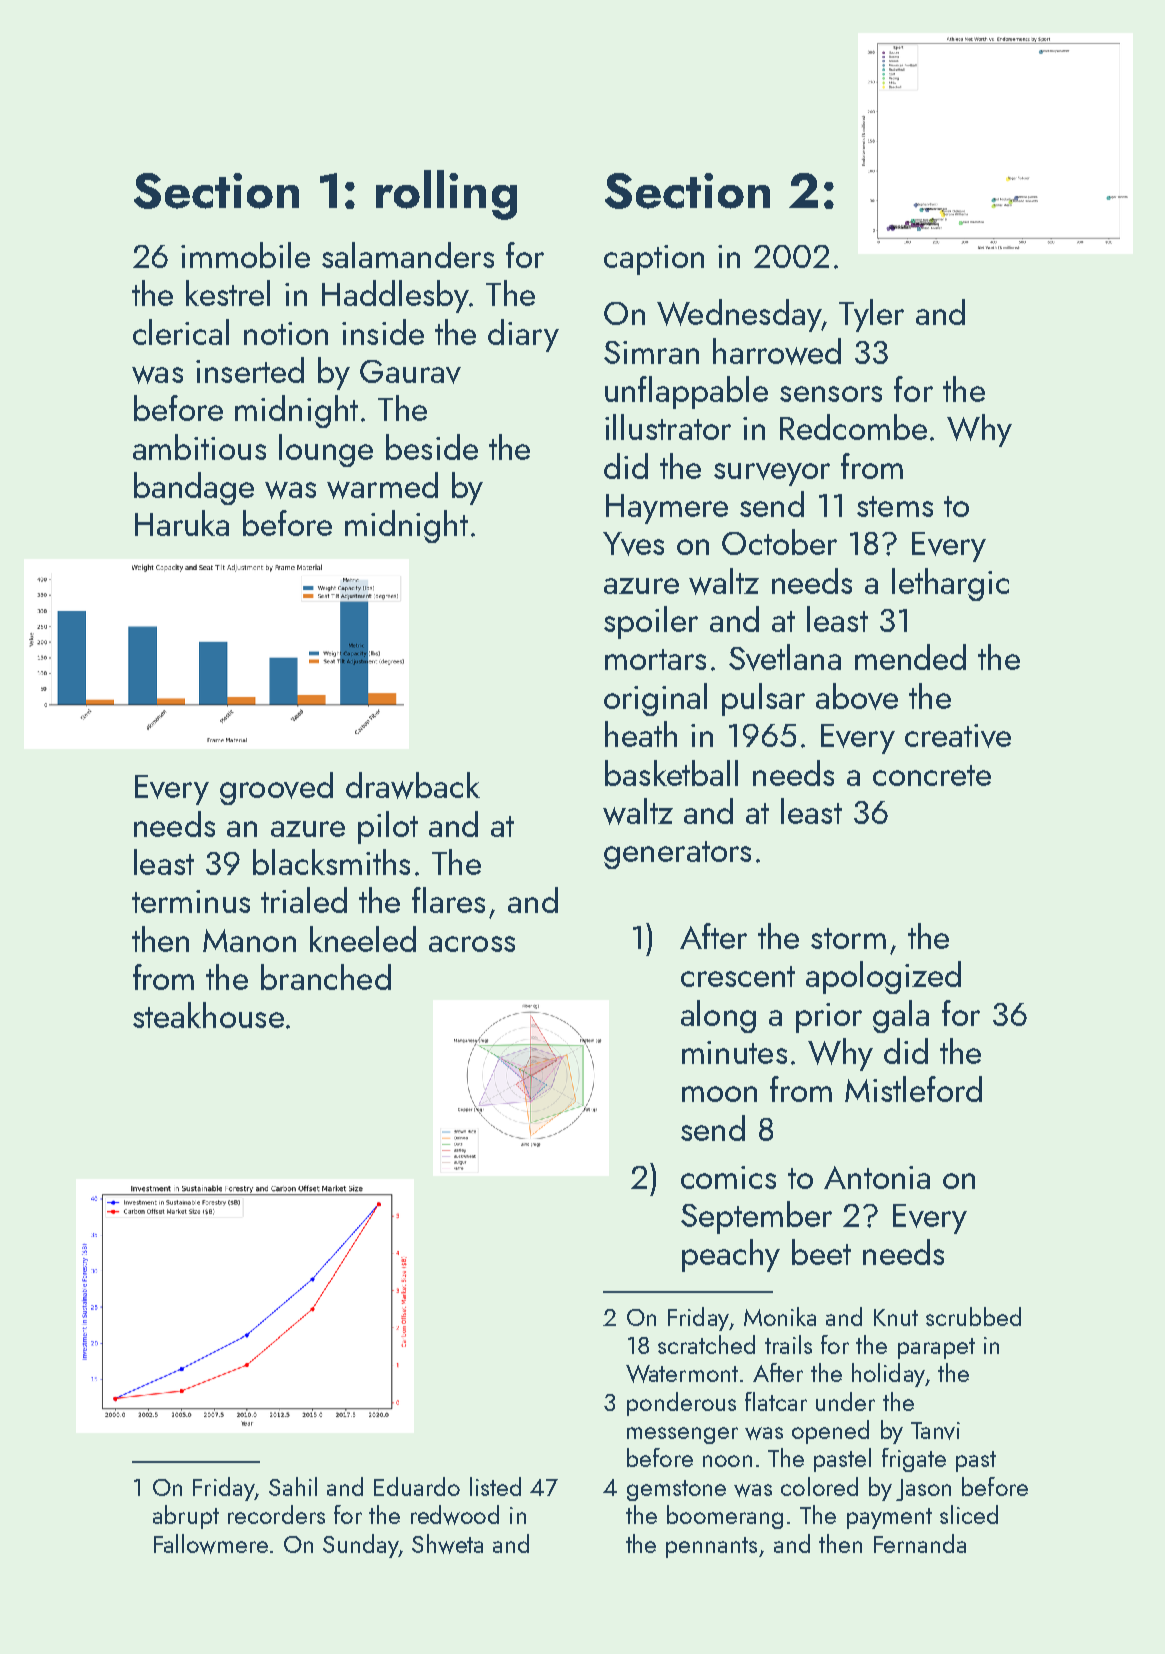  Describe the element at coordinates (848, 938) in the screenshot. I see `storm` at that location.
